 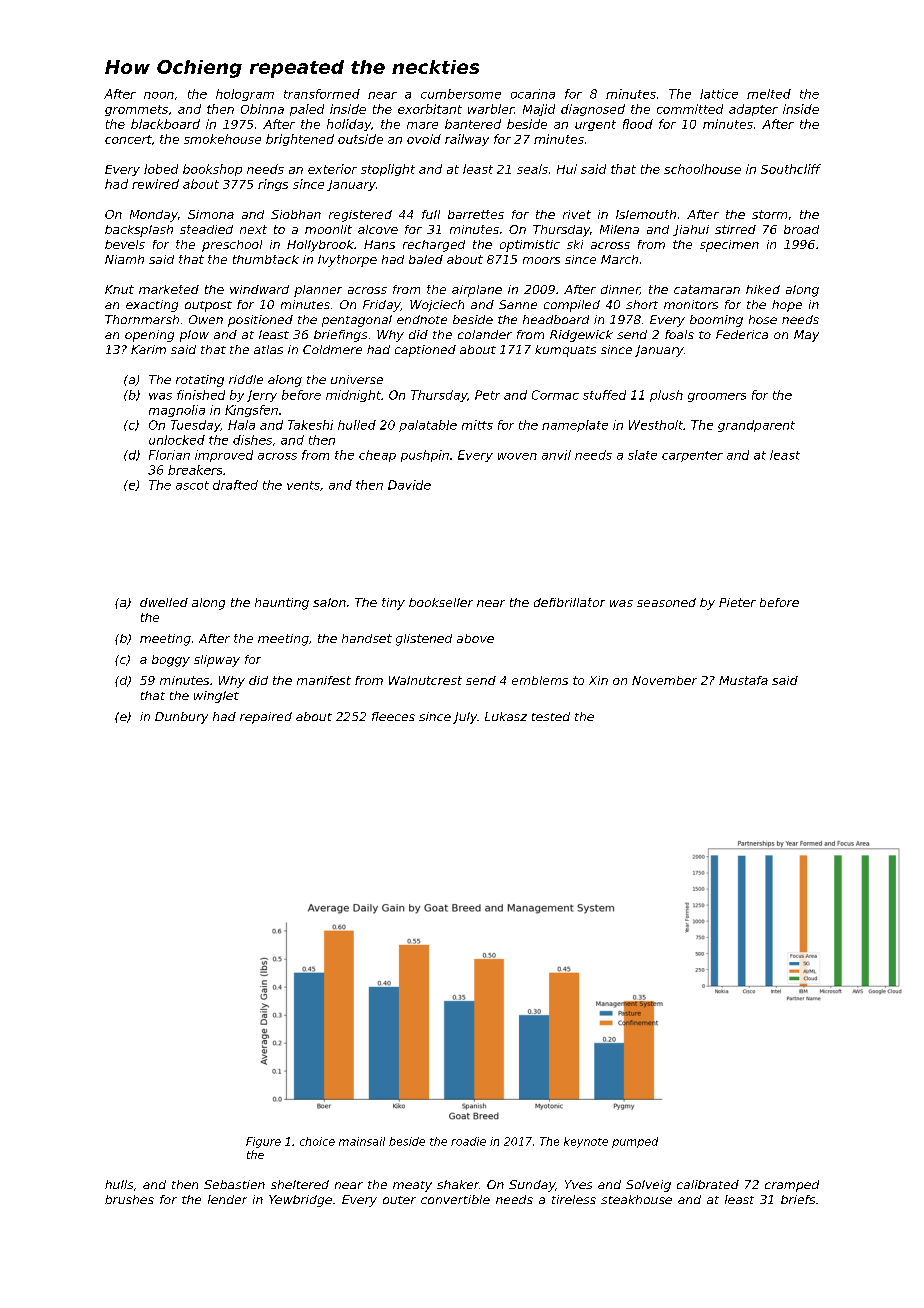 I want to click on vents, so click(x=303, y=485).
